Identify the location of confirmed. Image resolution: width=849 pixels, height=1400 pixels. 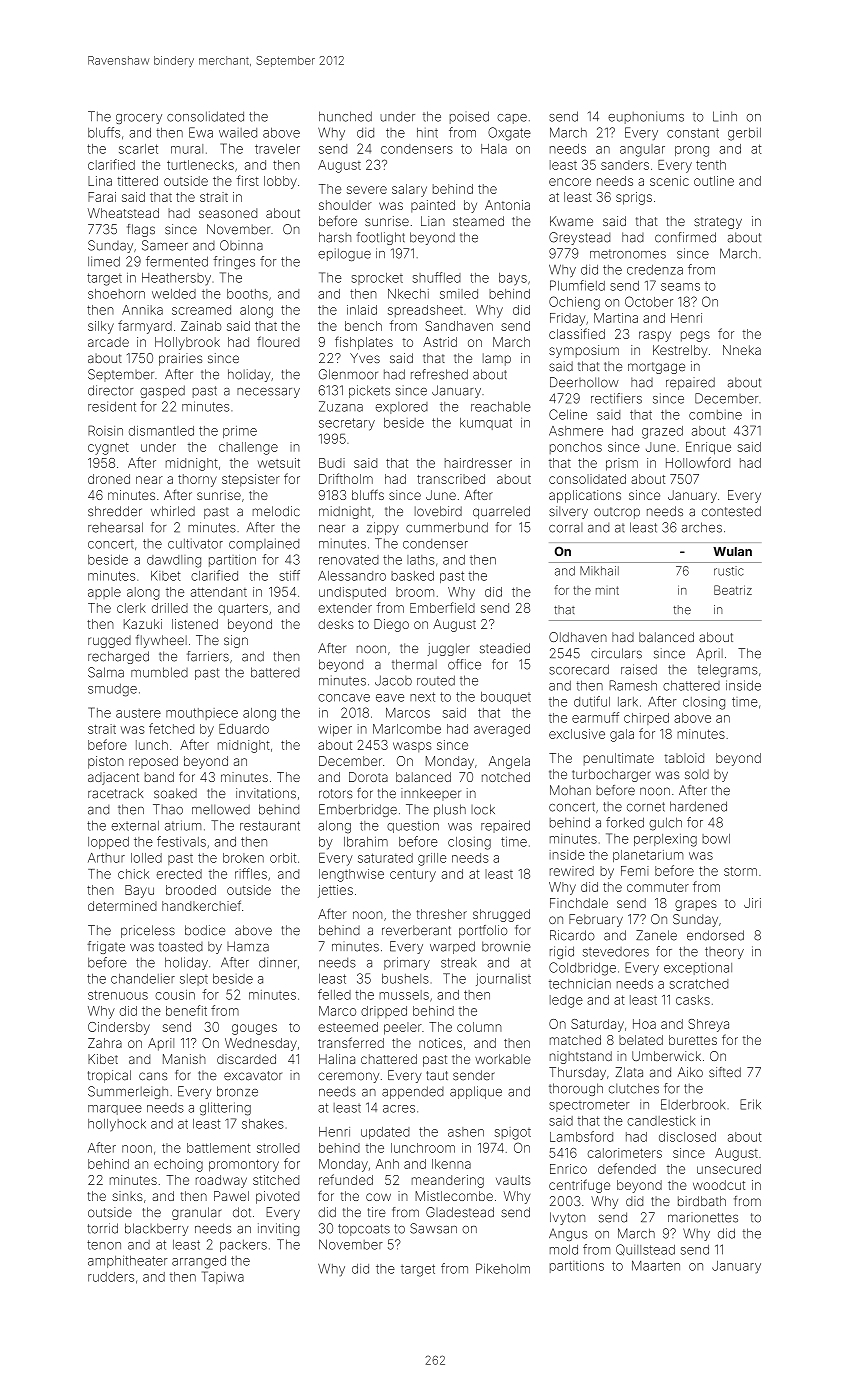
(685, 237).
